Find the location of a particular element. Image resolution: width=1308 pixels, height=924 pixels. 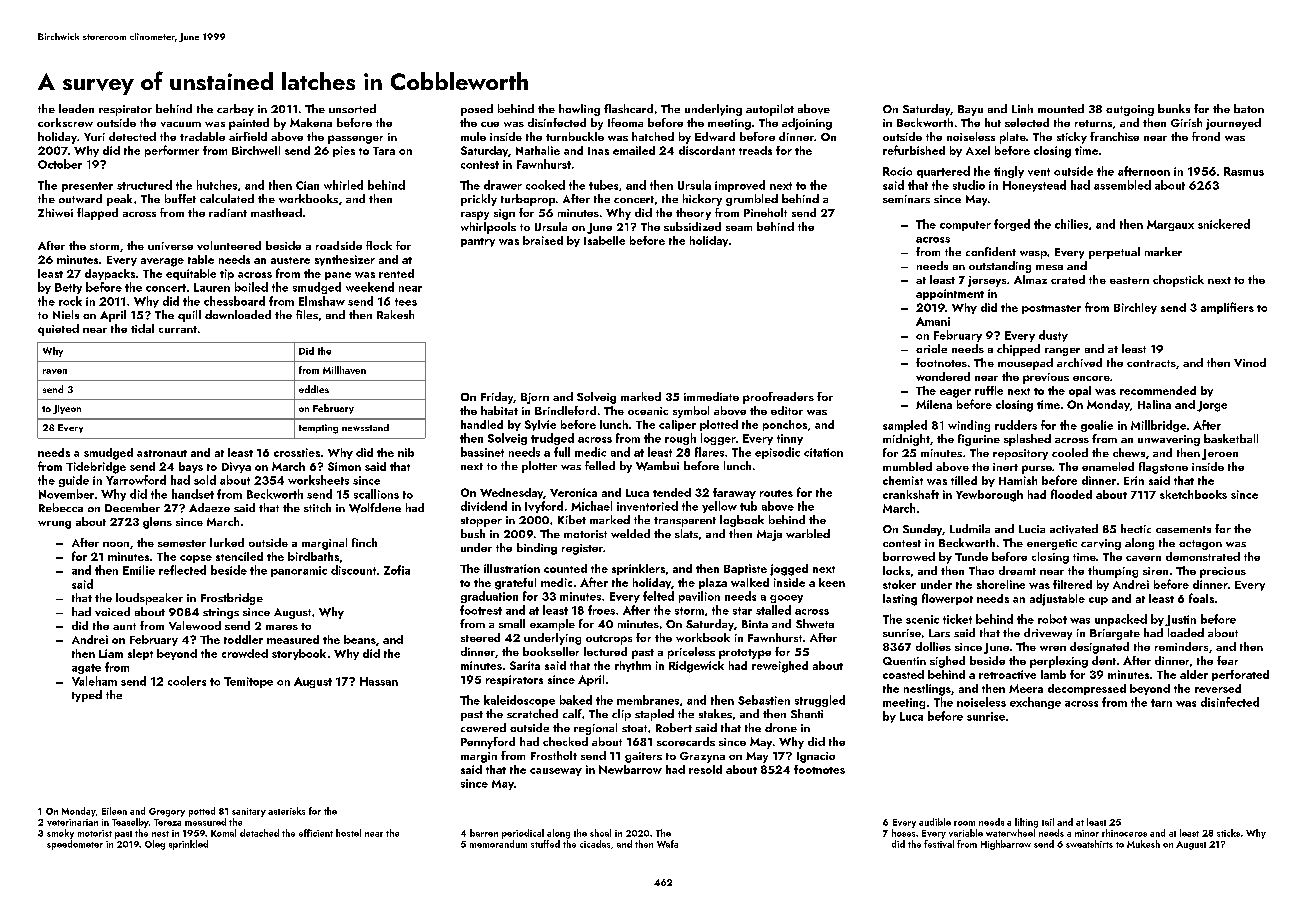

Edward is located at coordinates (715, 136).
